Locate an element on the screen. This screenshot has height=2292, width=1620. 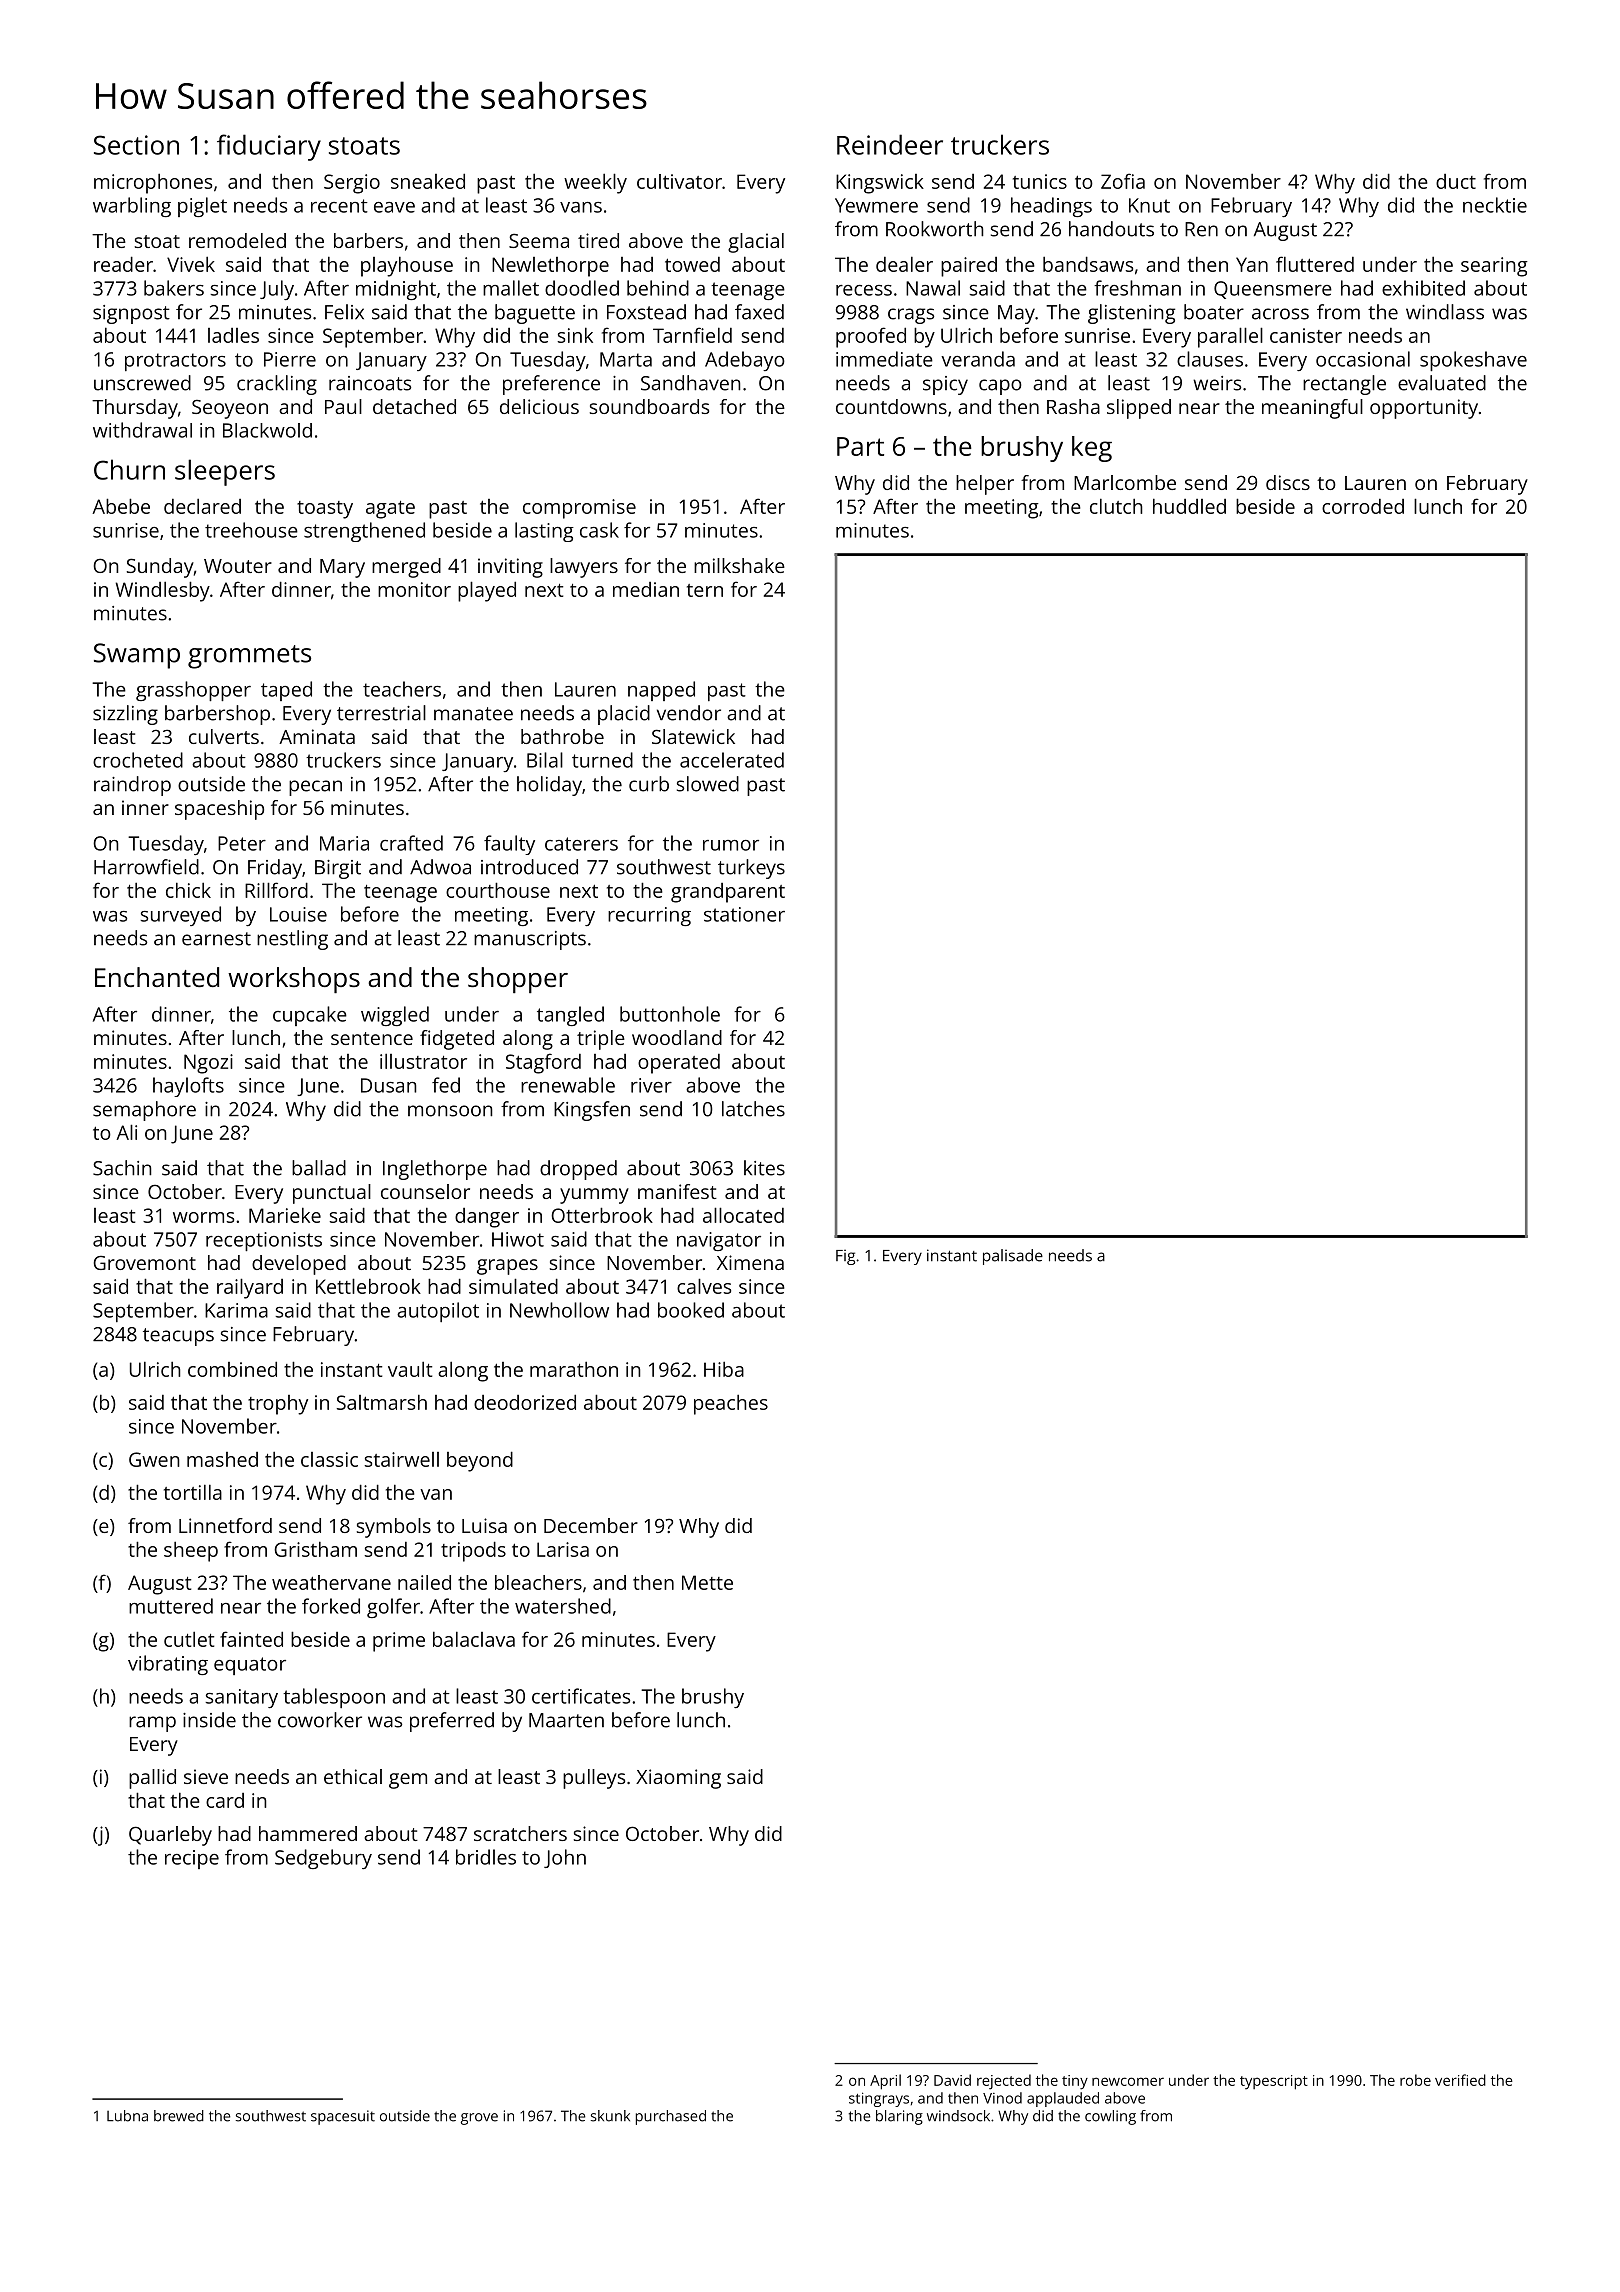
kites is located at coordinates (764, 1168).
